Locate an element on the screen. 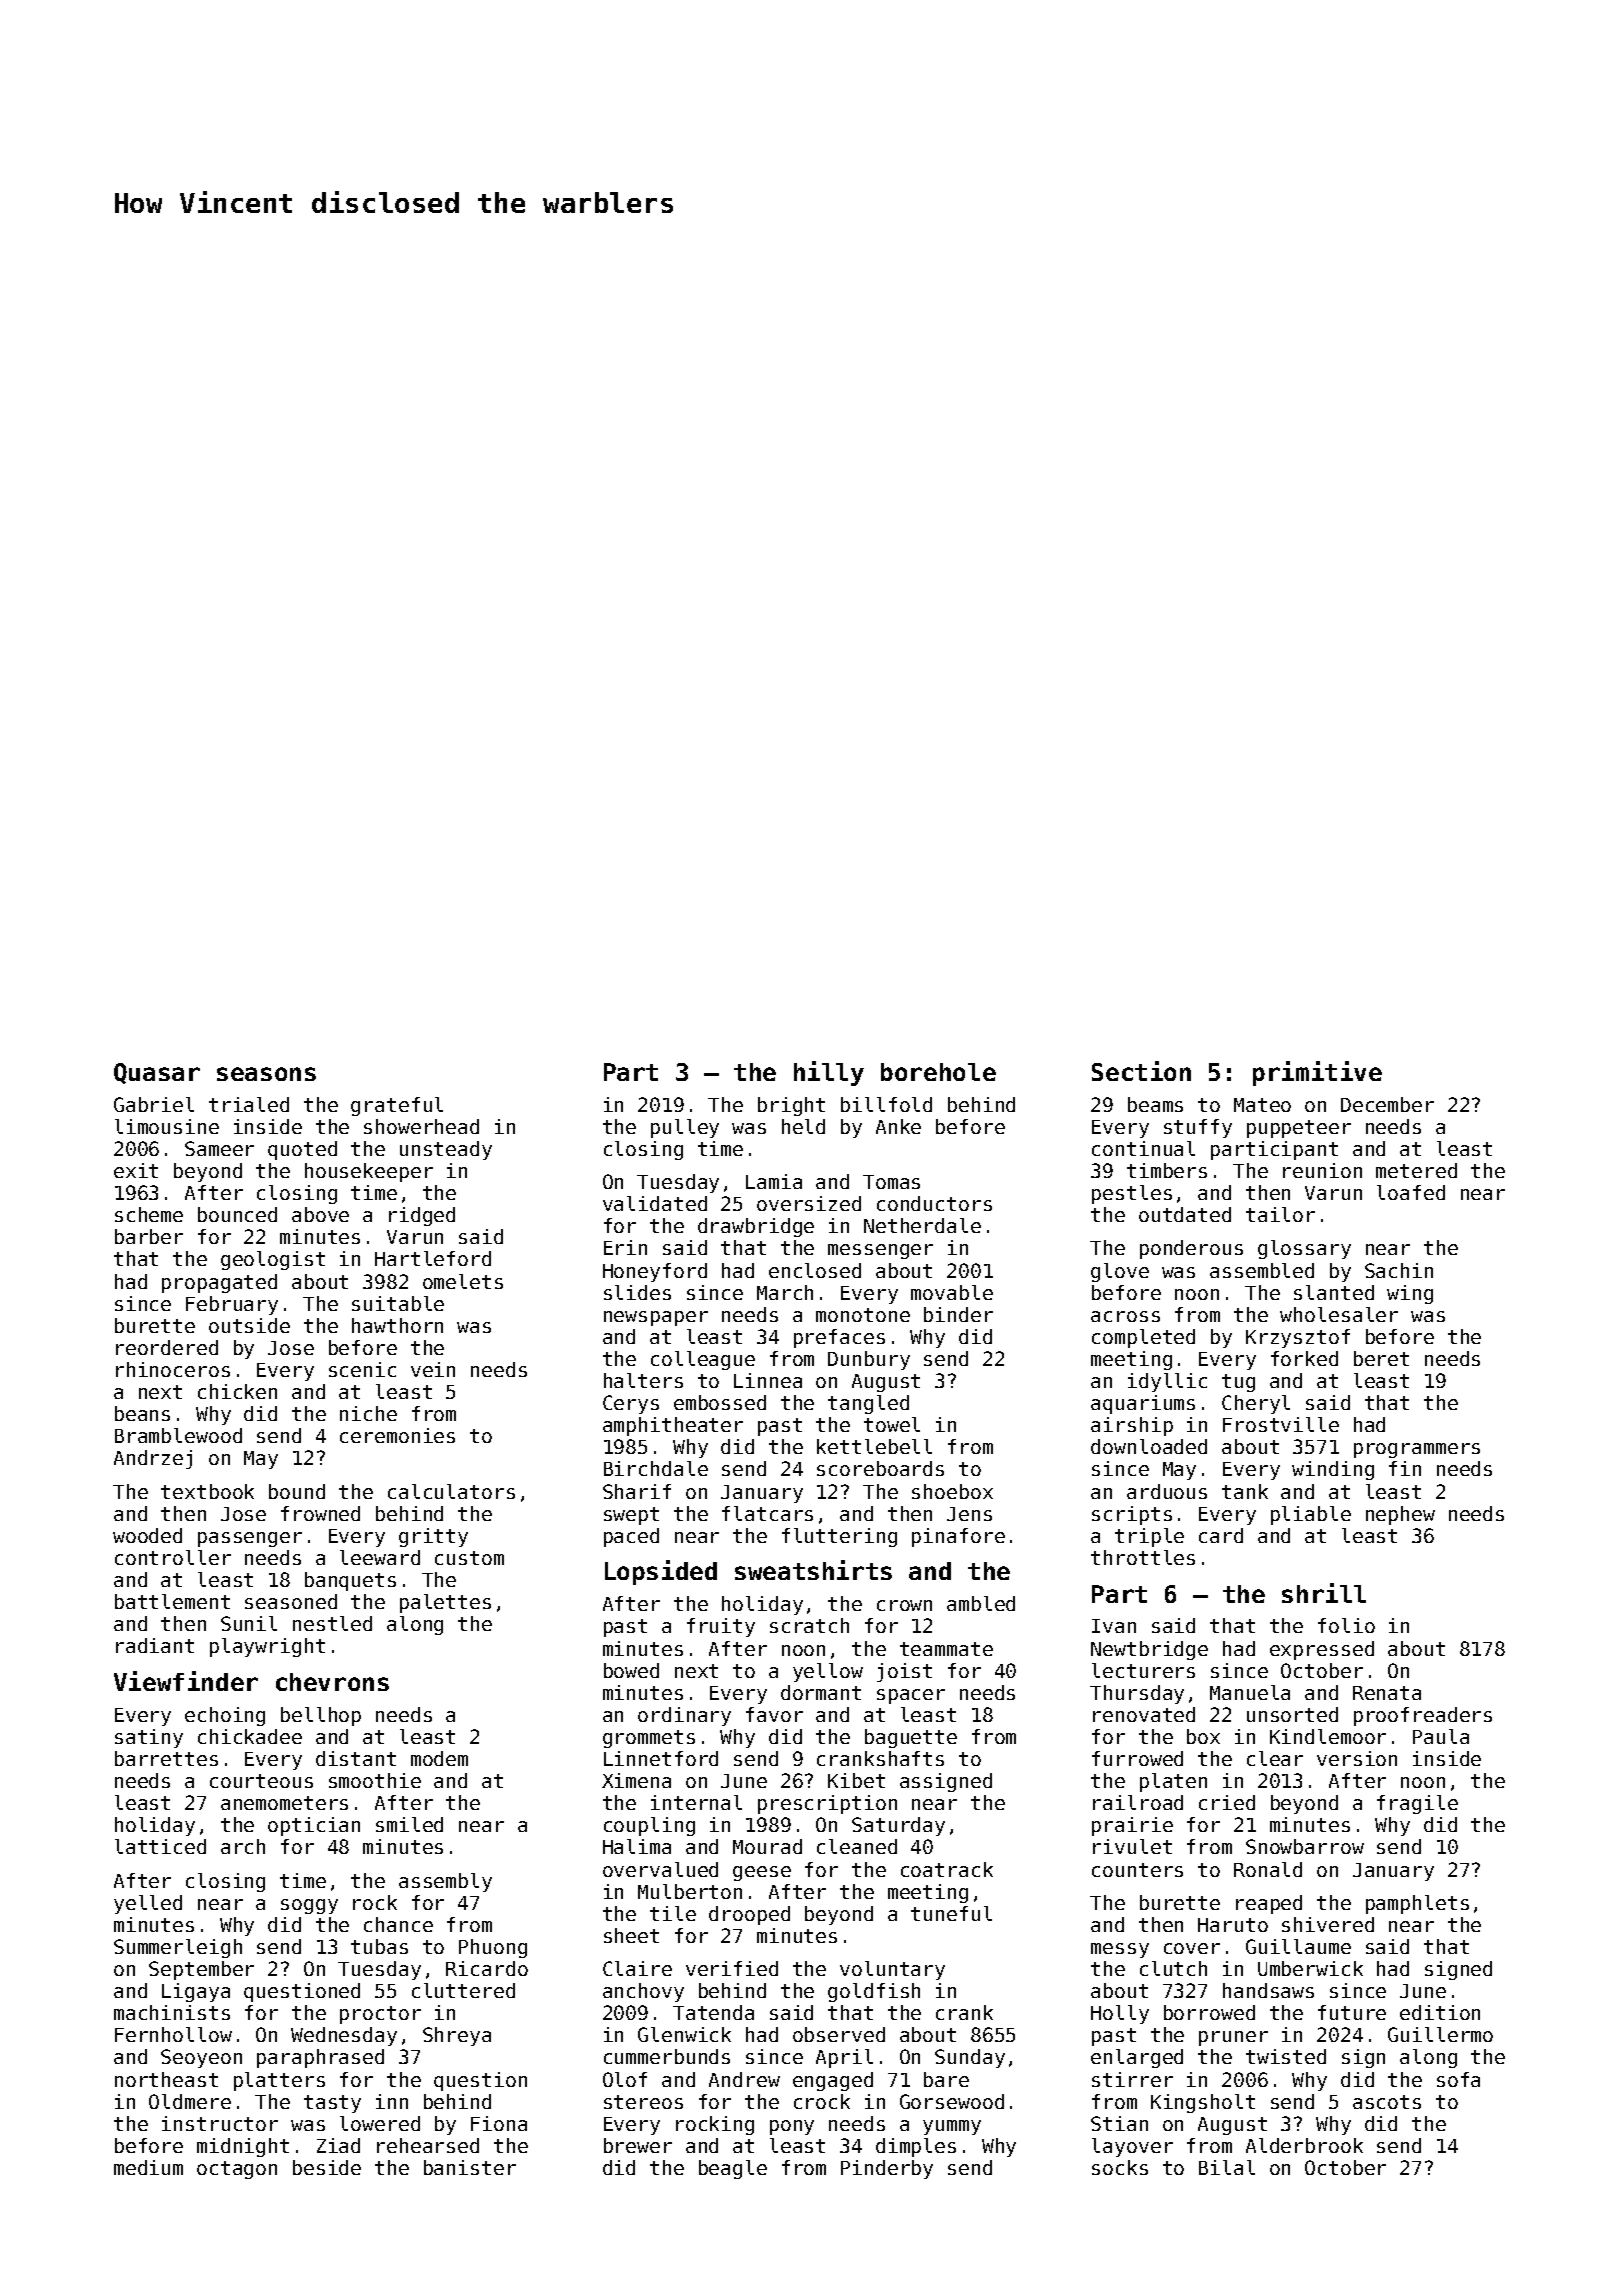 The height and width of the screenshot is (2292, 1620). quoted is located at coordinates (302, 1150).
